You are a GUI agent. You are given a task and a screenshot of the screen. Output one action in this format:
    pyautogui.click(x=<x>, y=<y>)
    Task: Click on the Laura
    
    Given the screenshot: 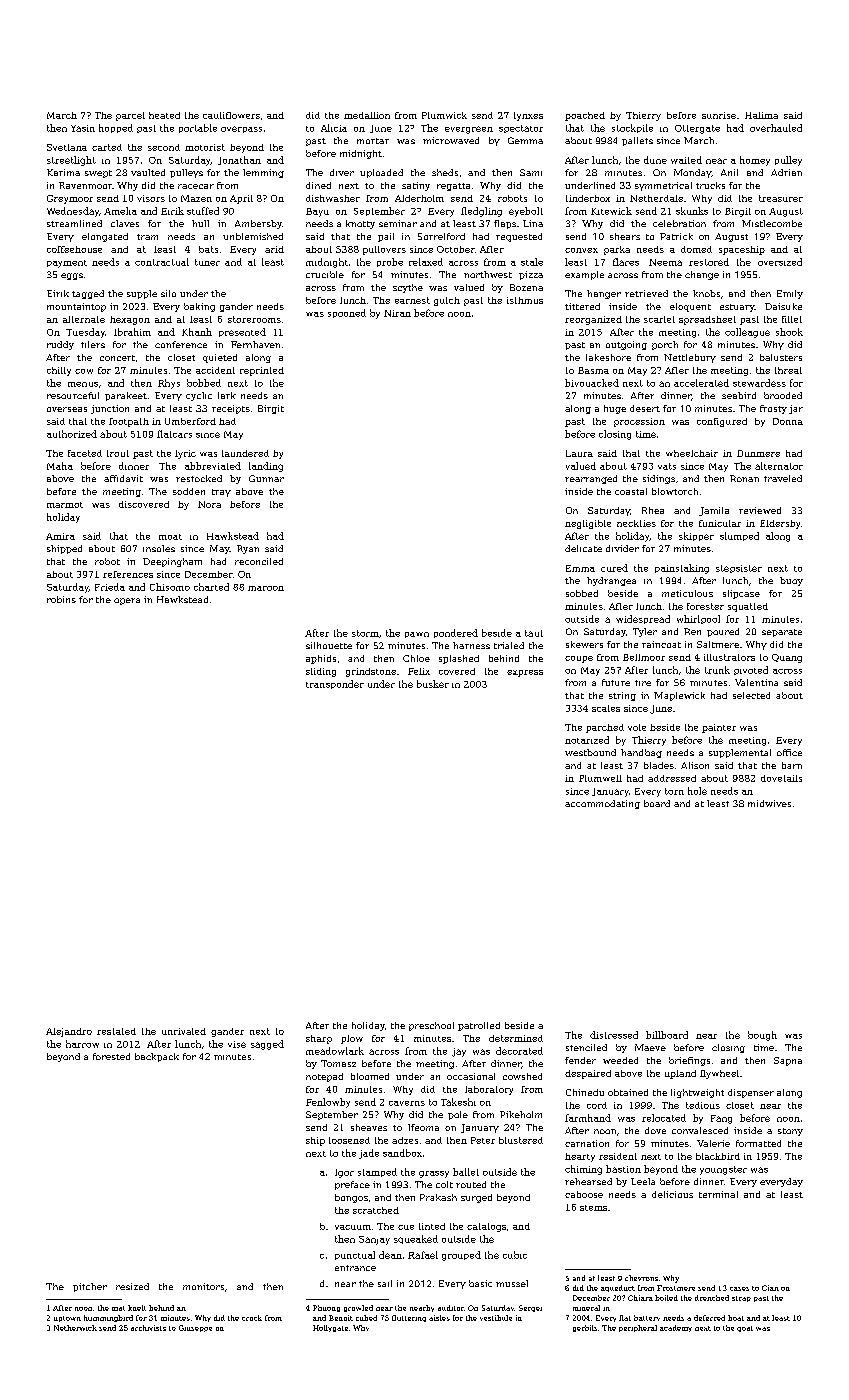 What is the action you would take?
    pyautogui.click(x=579, y=453)
